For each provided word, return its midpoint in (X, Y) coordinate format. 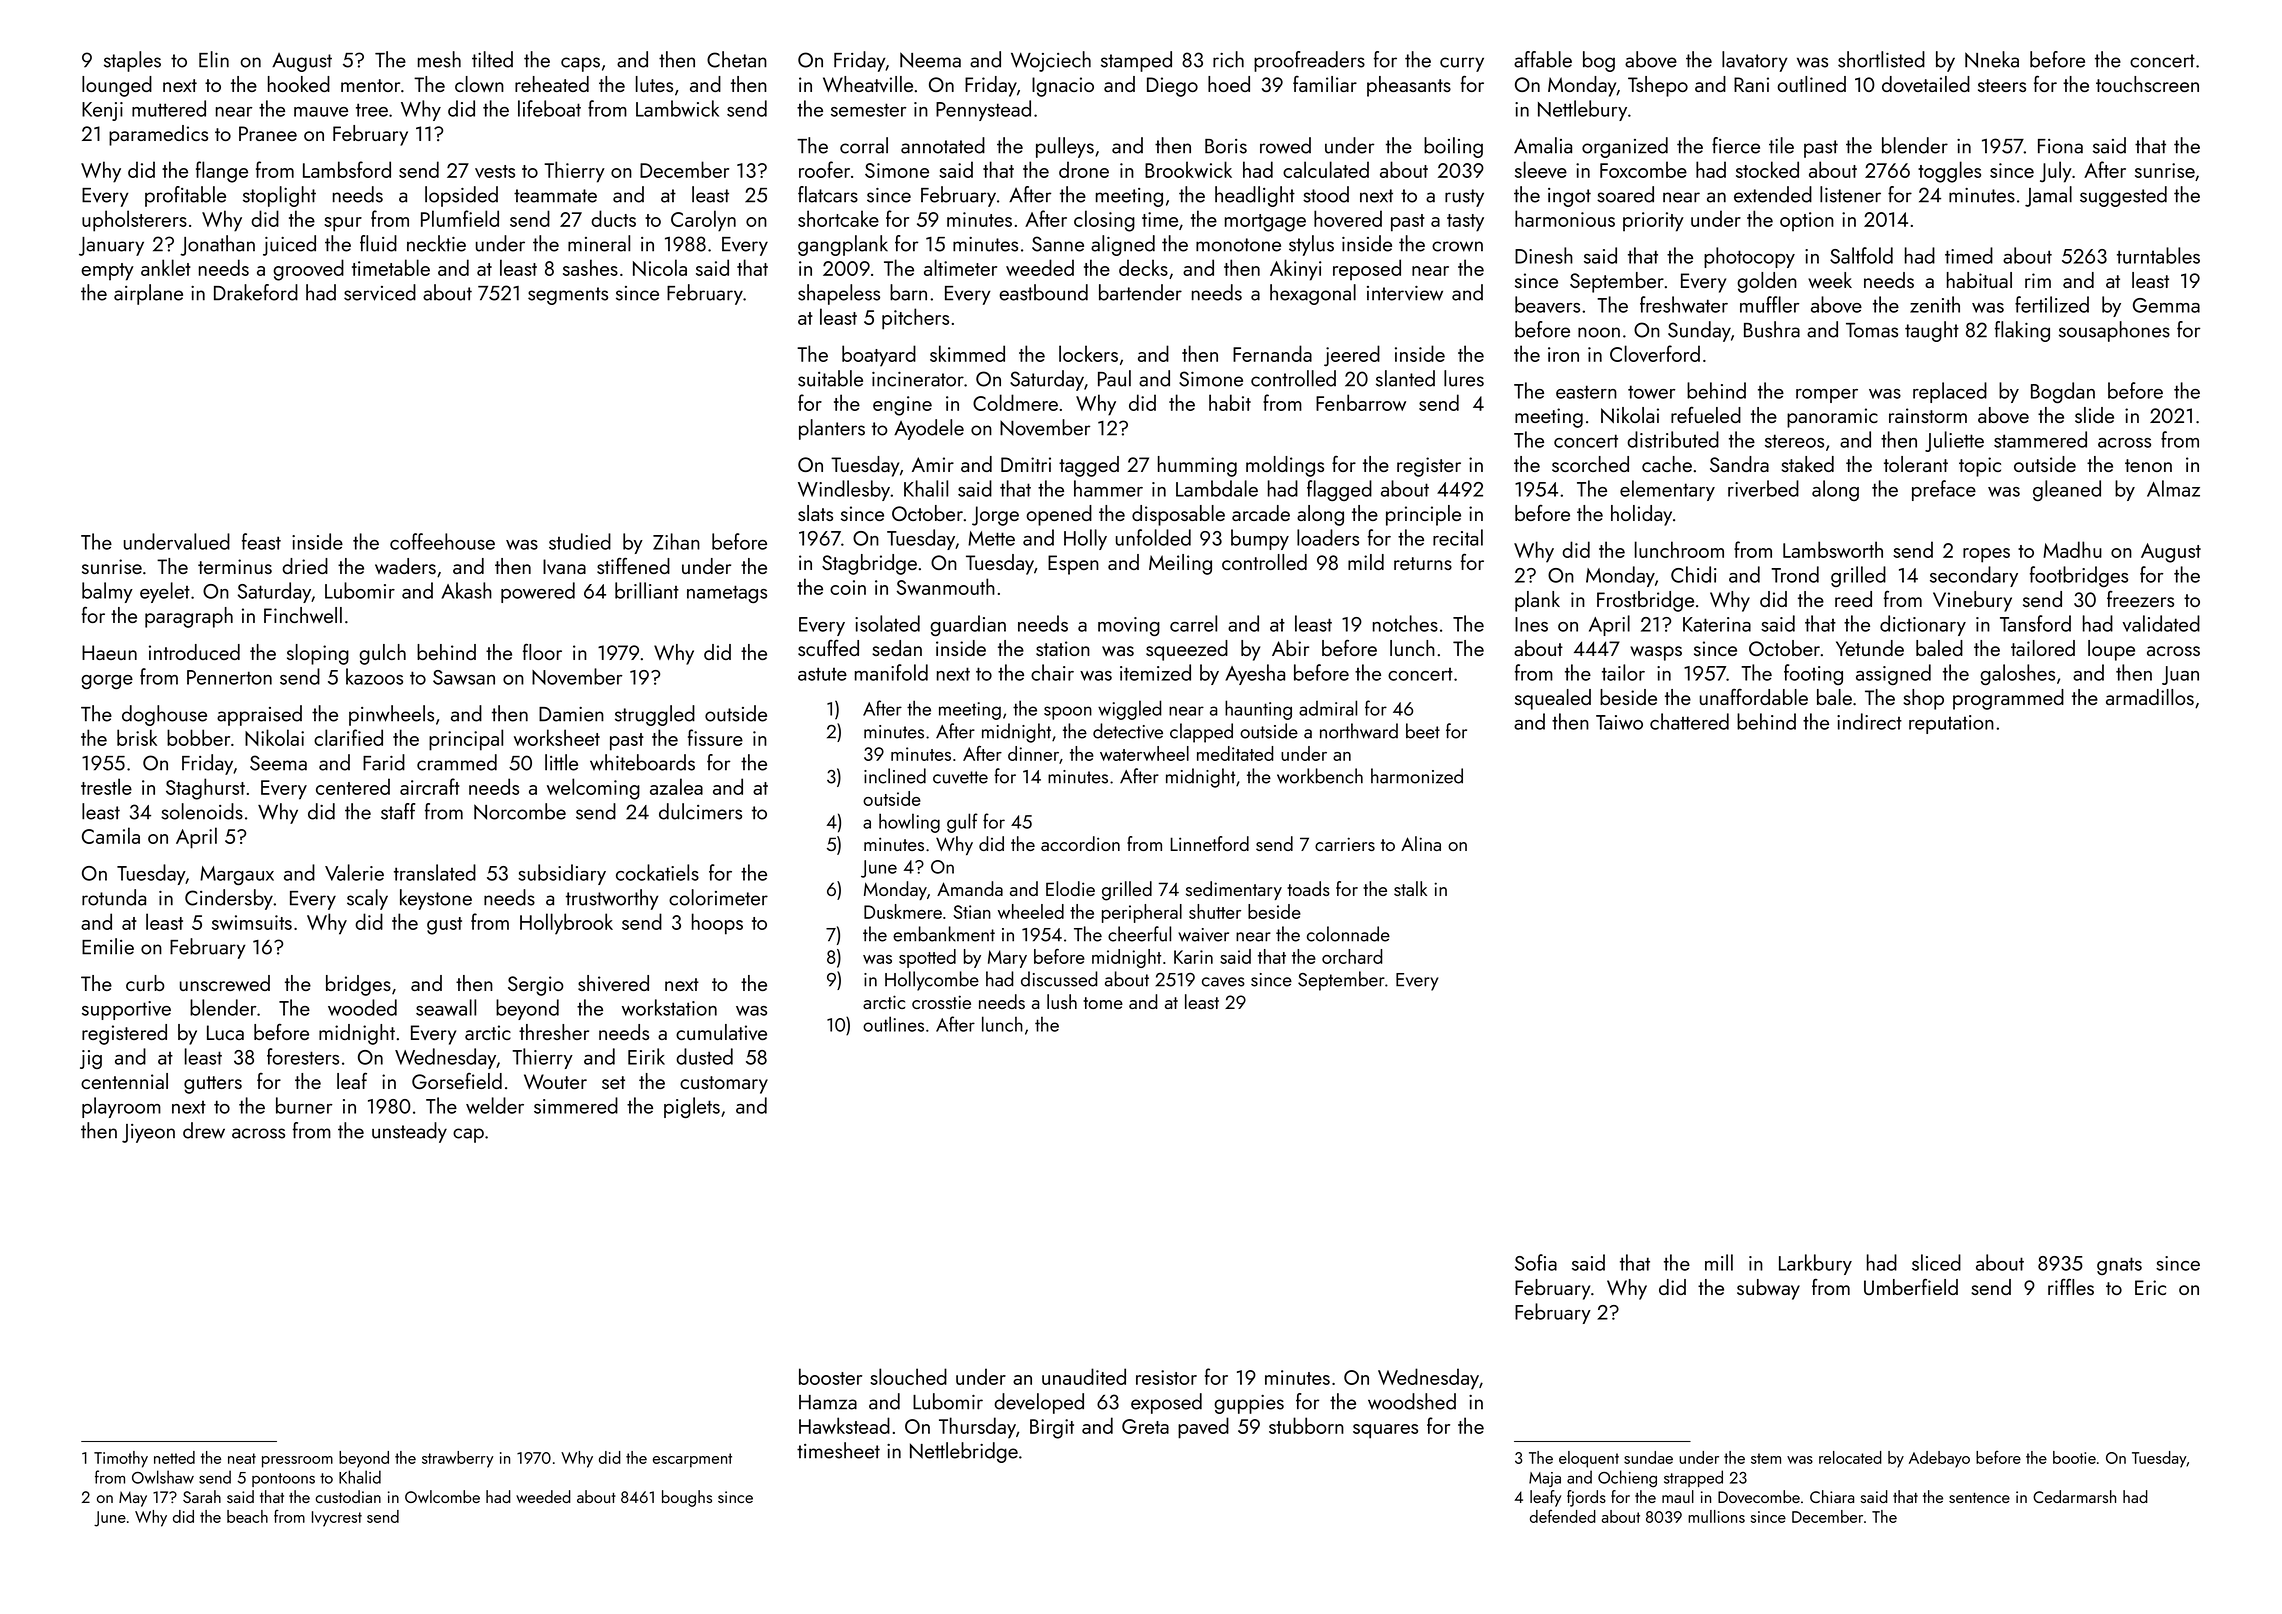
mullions (1716, 1516)
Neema (930, 60)
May (133, 1499)
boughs (687, 1498)
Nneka (1992, 59)
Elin (214, 59)
